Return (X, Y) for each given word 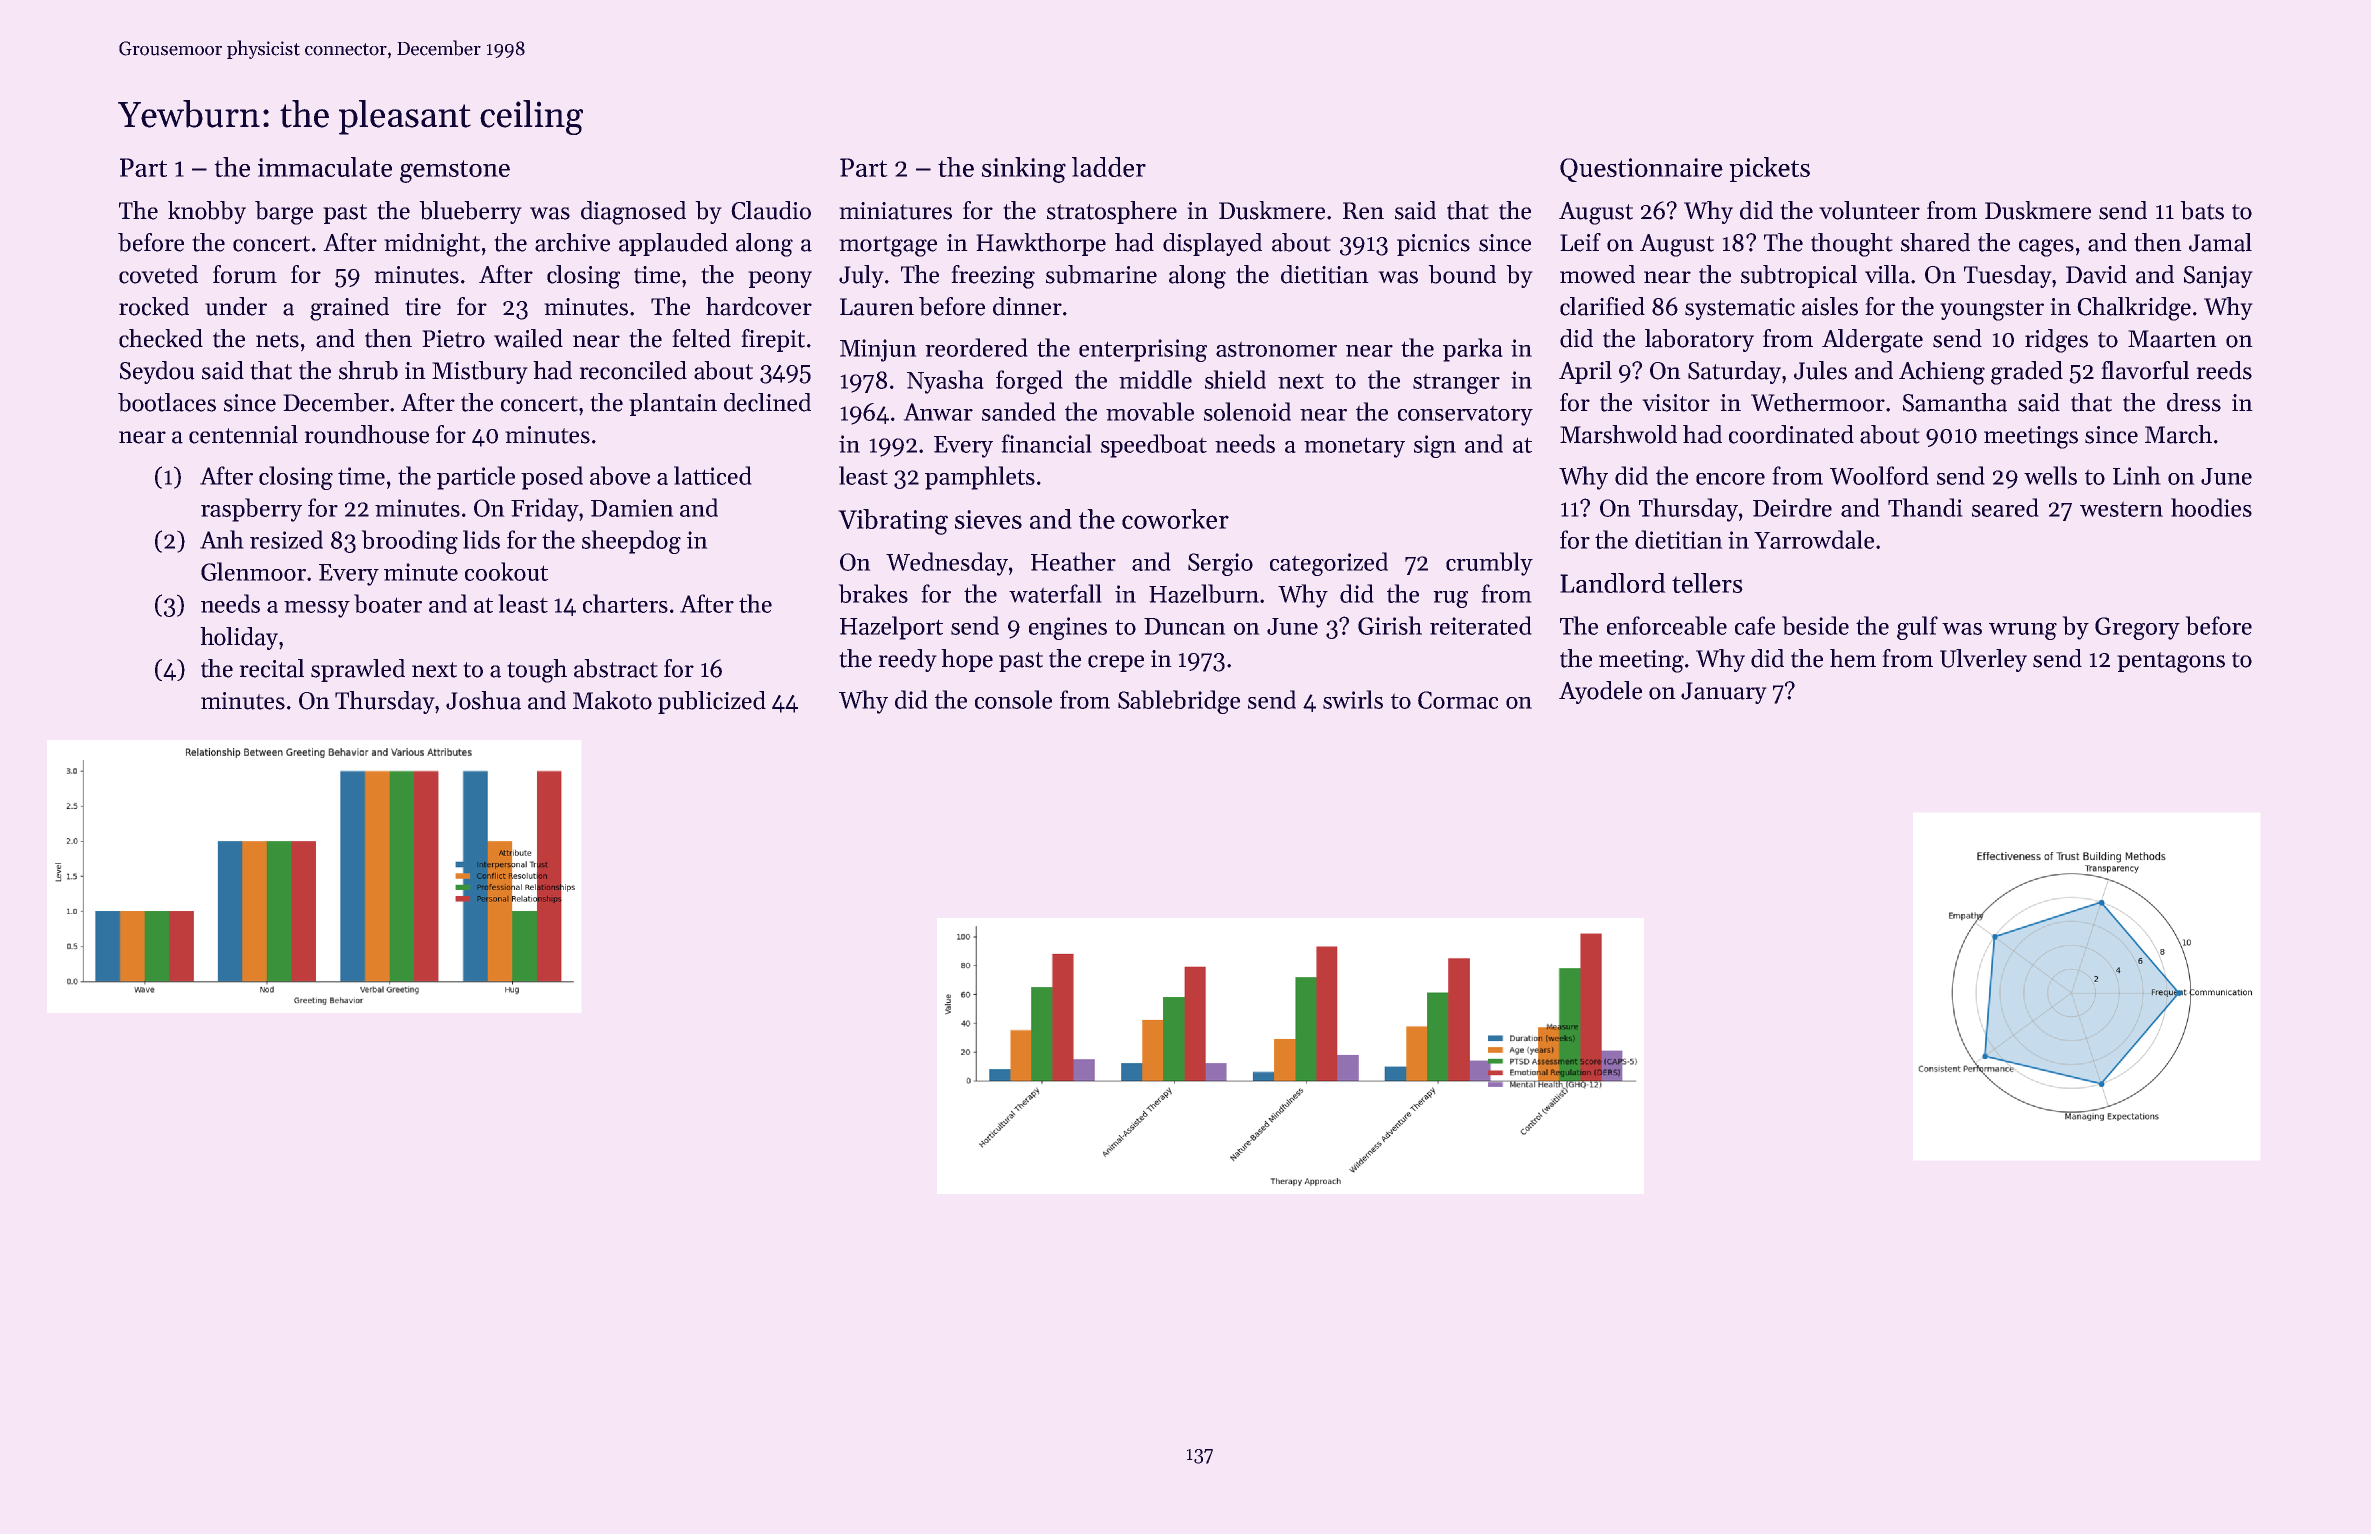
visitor (1676, 403)
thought (1851, 245)
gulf (1917, 628)
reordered (976, 347)
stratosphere (1112, 212)
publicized (712, 702)
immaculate (325, 167)
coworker (1175, 519)
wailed (528, 338)
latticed (712, 475)
